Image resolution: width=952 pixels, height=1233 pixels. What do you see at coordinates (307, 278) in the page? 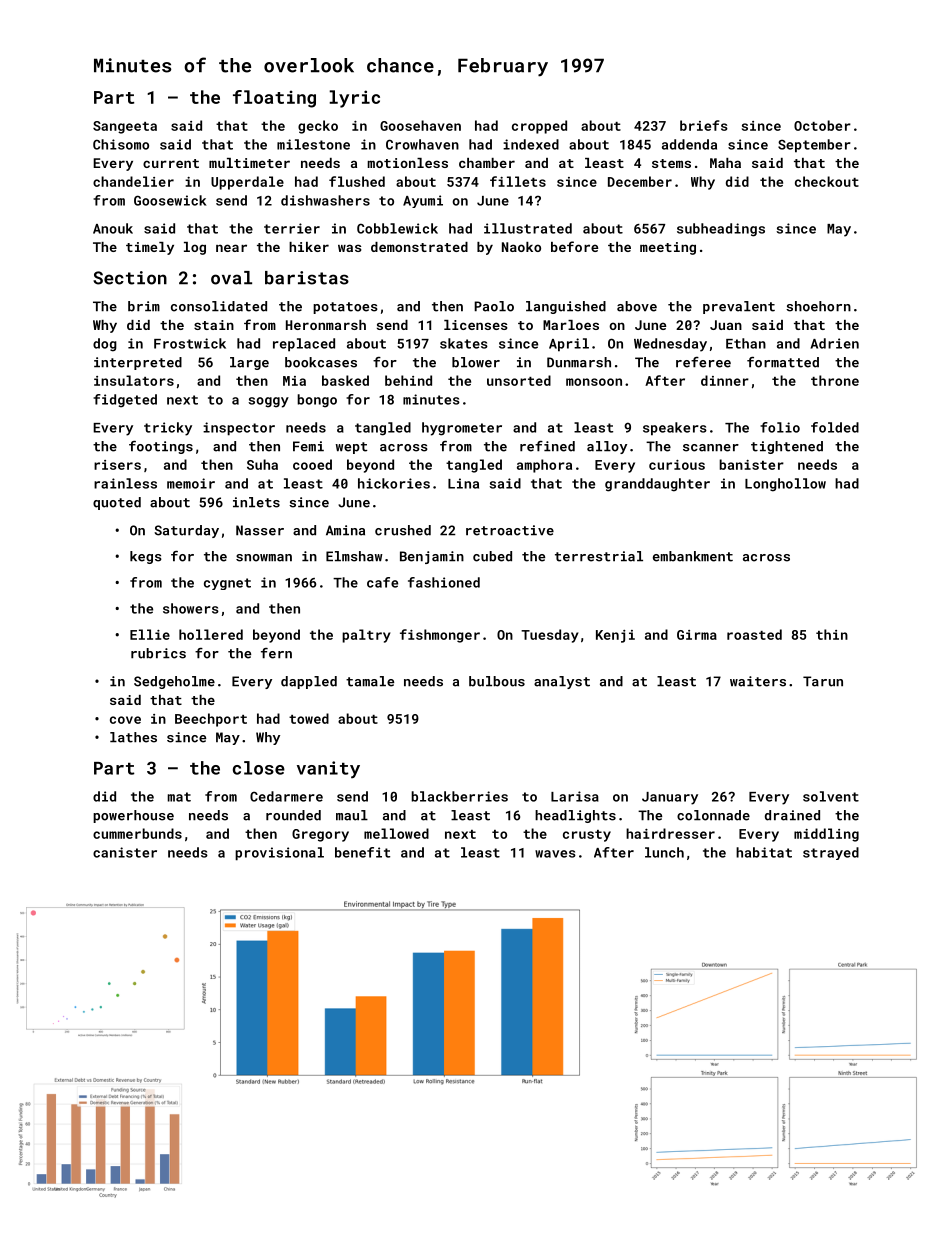
I see `baristas` at bounding box center [307, 278].
